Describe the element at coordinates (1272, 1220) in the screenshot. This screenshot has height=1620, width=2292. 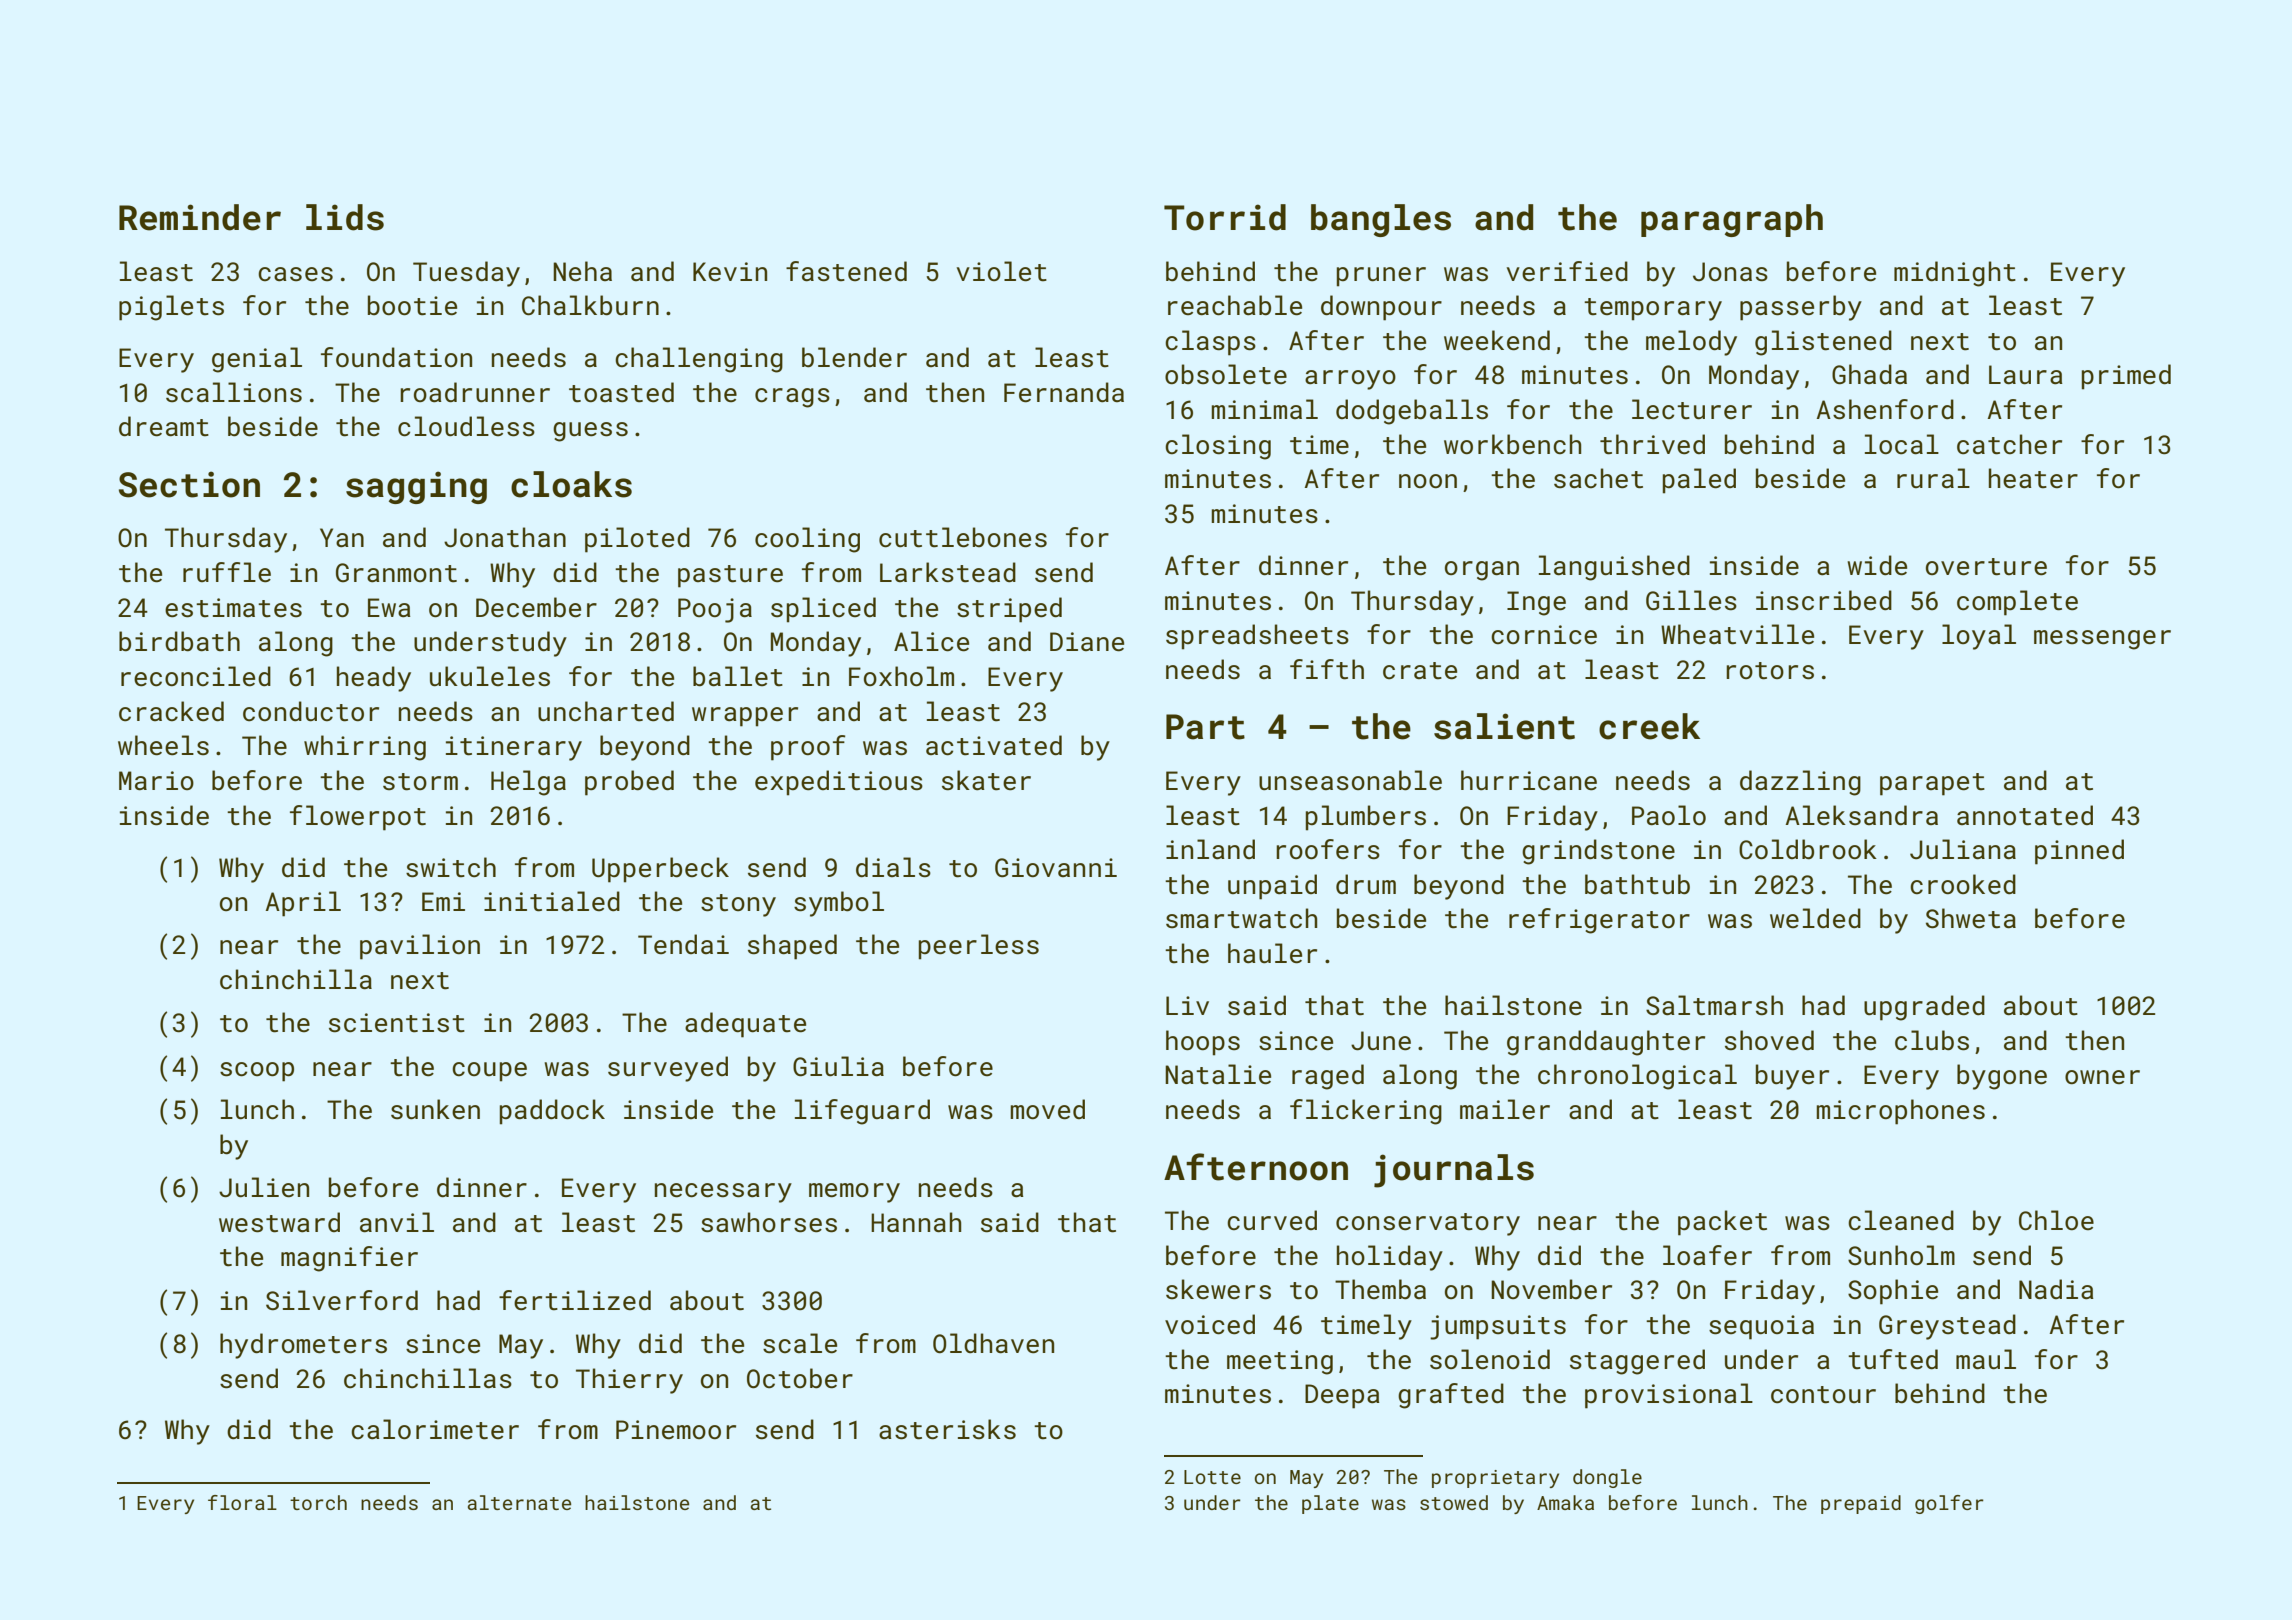
I see `curved` at that location.
